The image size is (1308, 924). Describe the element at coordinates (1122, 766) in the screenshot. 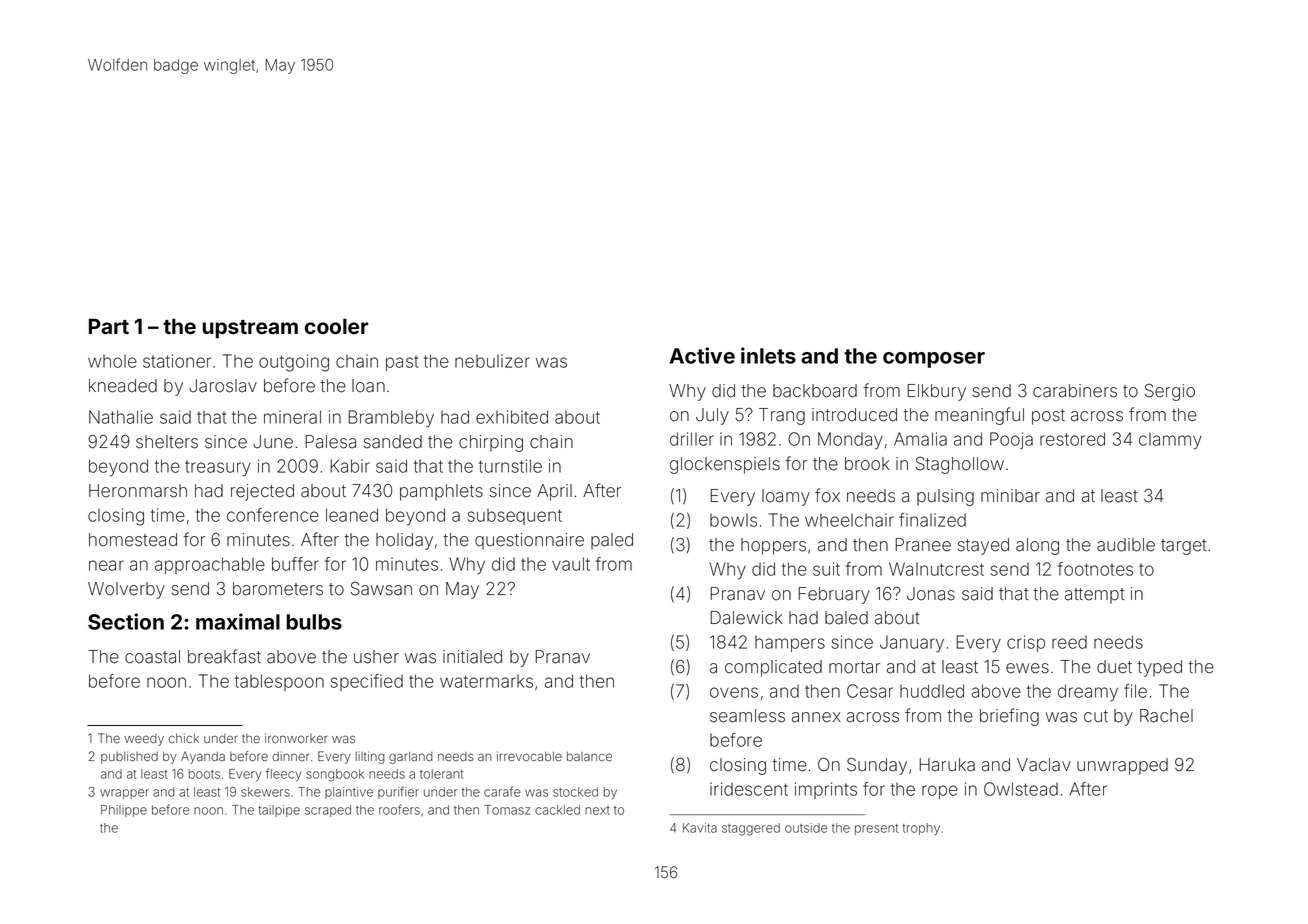

I see `unwrapped` at that location.
